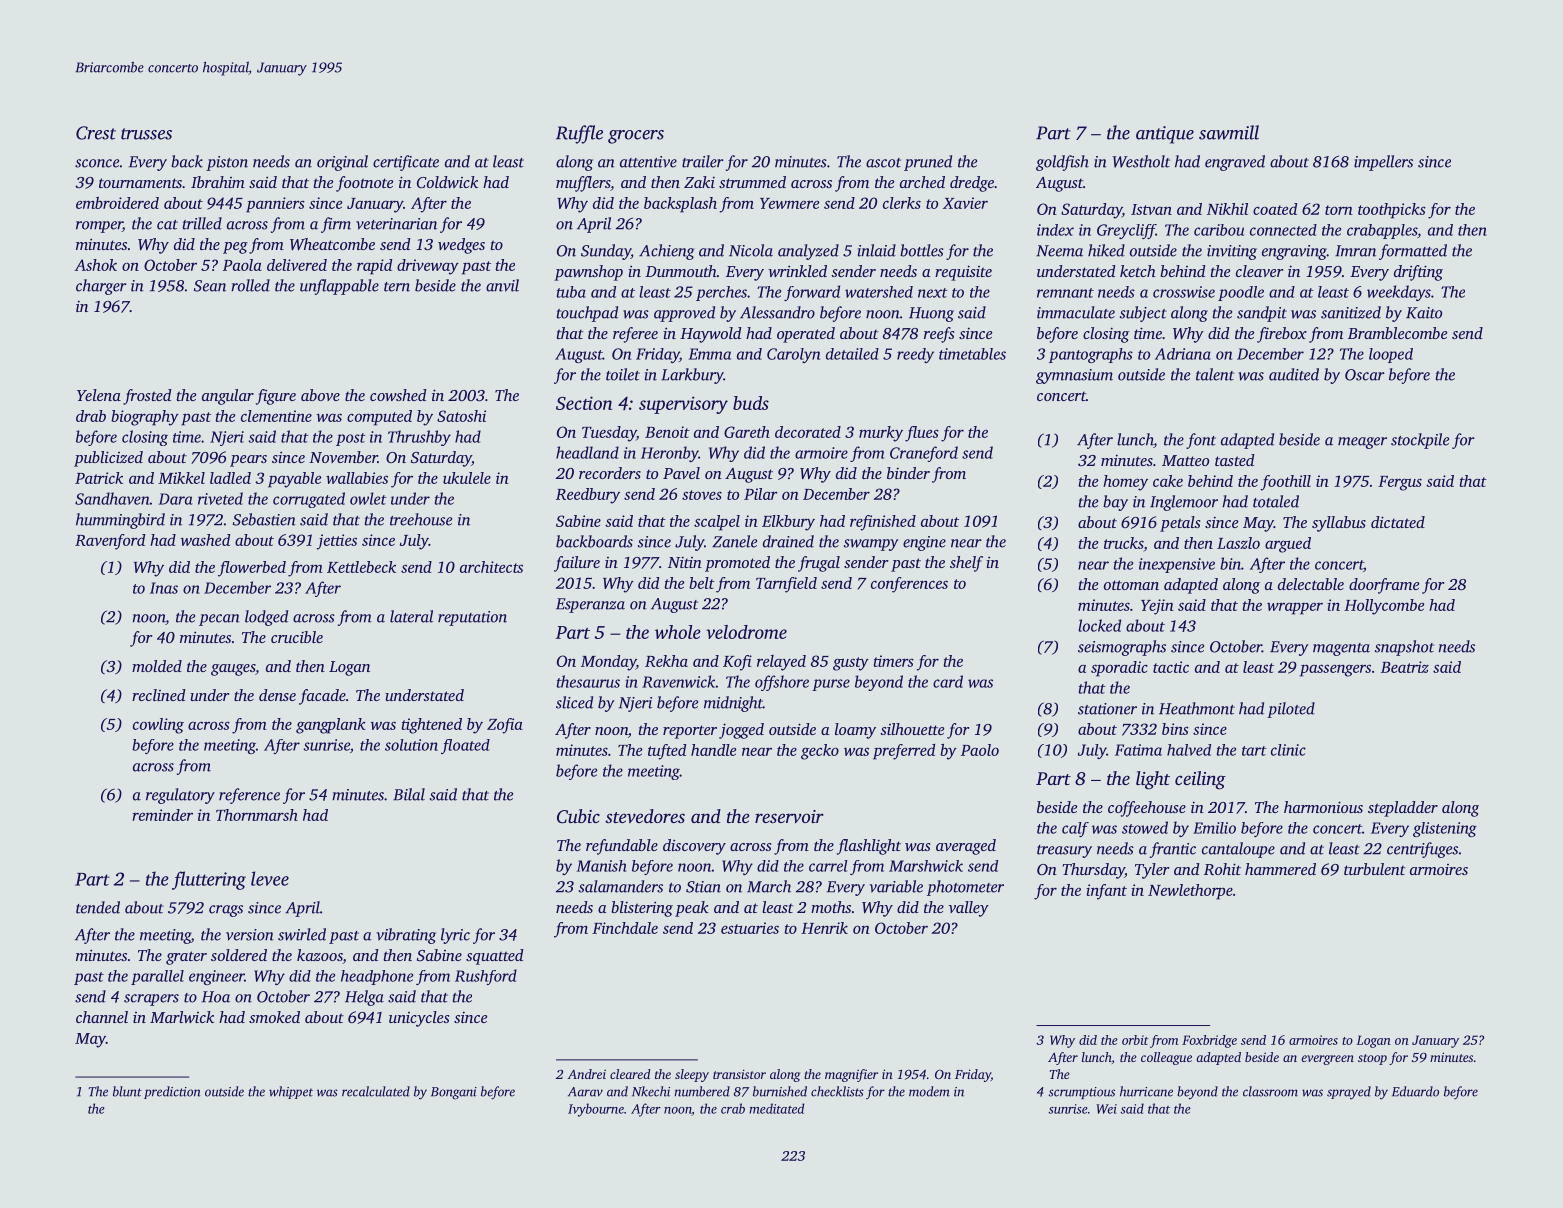 This page has height=1208, width=1563. What do you see at coordinates (1135, 1040) in the page?
I see `orbit` at bounding box center [1135, 1040].
